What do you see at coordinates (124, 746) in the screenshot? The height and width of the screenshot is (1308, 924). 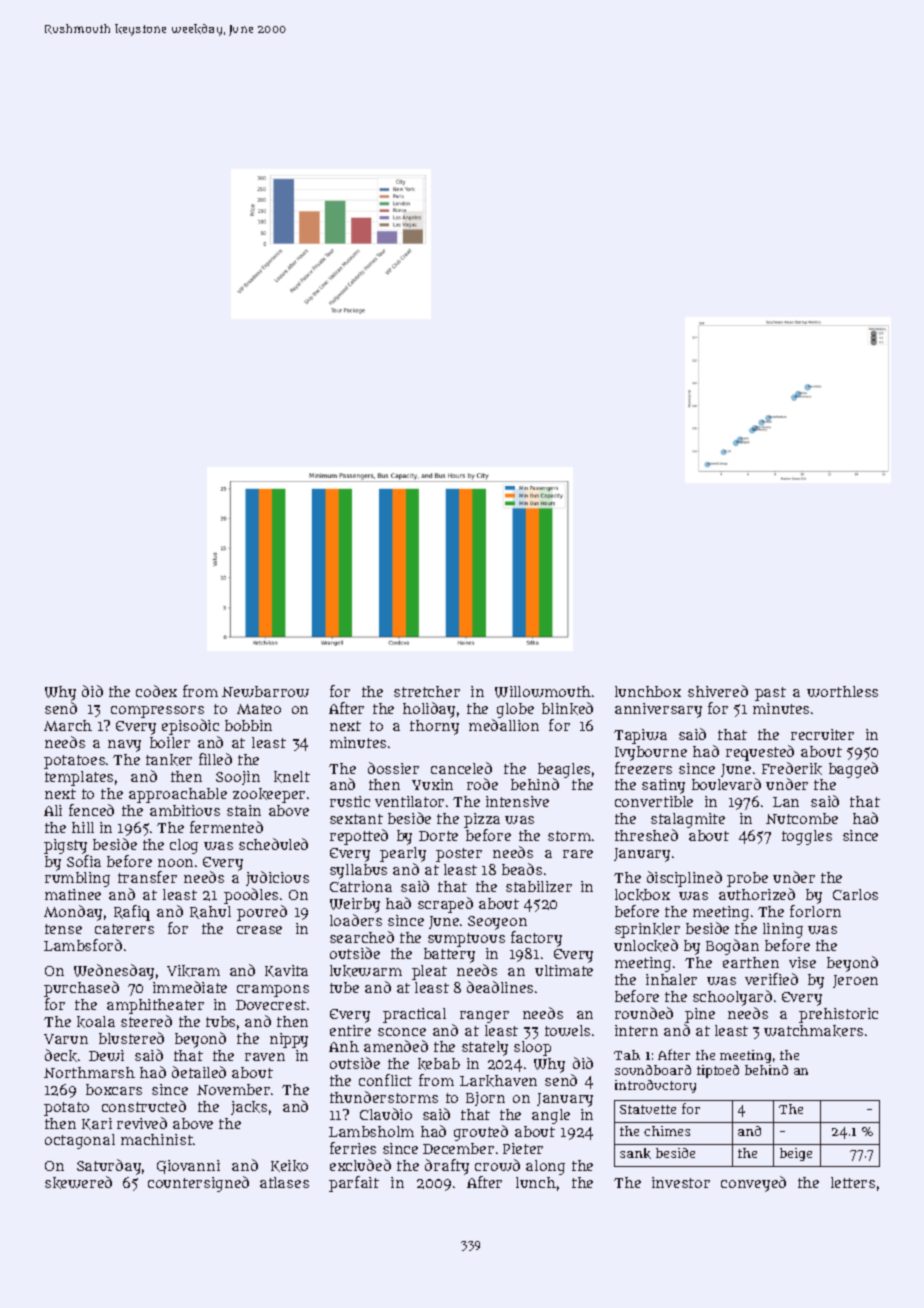 I see `navy` at bounding box center [124, 746].
